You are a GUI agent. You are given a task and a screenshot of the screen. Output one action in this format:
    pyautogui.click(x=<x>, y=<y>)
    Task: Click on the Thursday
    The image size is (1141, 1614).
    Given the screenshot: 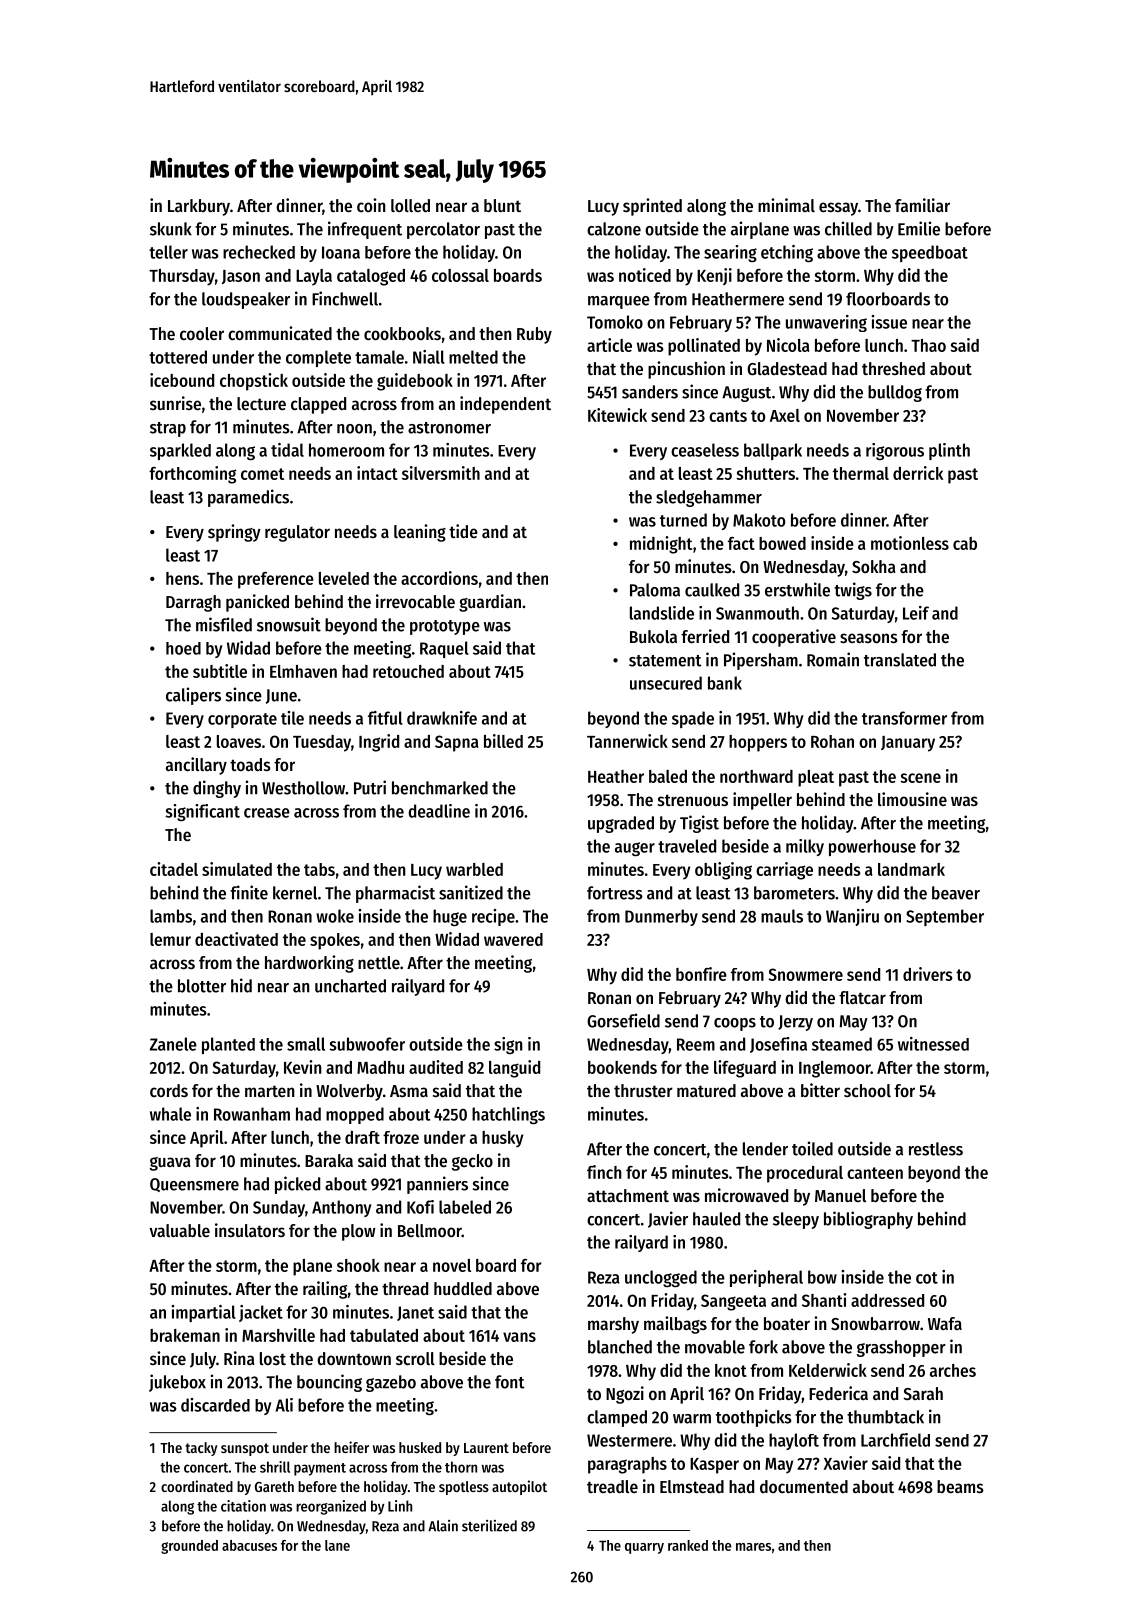 What is the action you would take?
    pyautogui.click(x=182, y=277)
